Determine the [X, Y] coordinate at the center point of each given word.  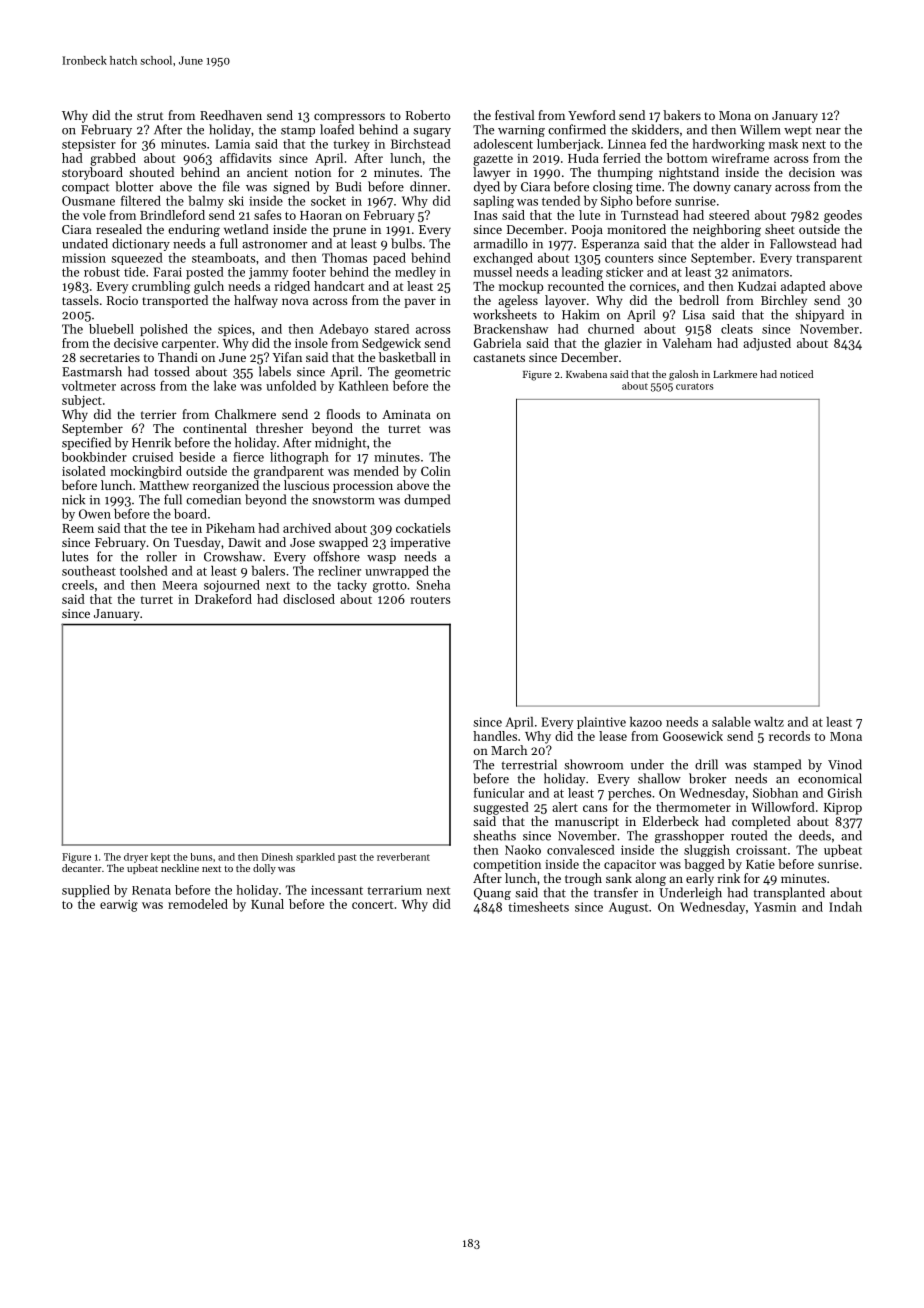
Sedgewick [391, 344]
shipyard [819, 315]
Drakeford [223, 599]
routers [430, 600]
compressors [349, 118]
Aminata [406, 414]
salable [731, 722]
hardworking [729, 145]
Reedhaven [231, 115]
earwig [119, 906]
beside [197, 457]
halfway [256, 301]
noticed [796, 374]
